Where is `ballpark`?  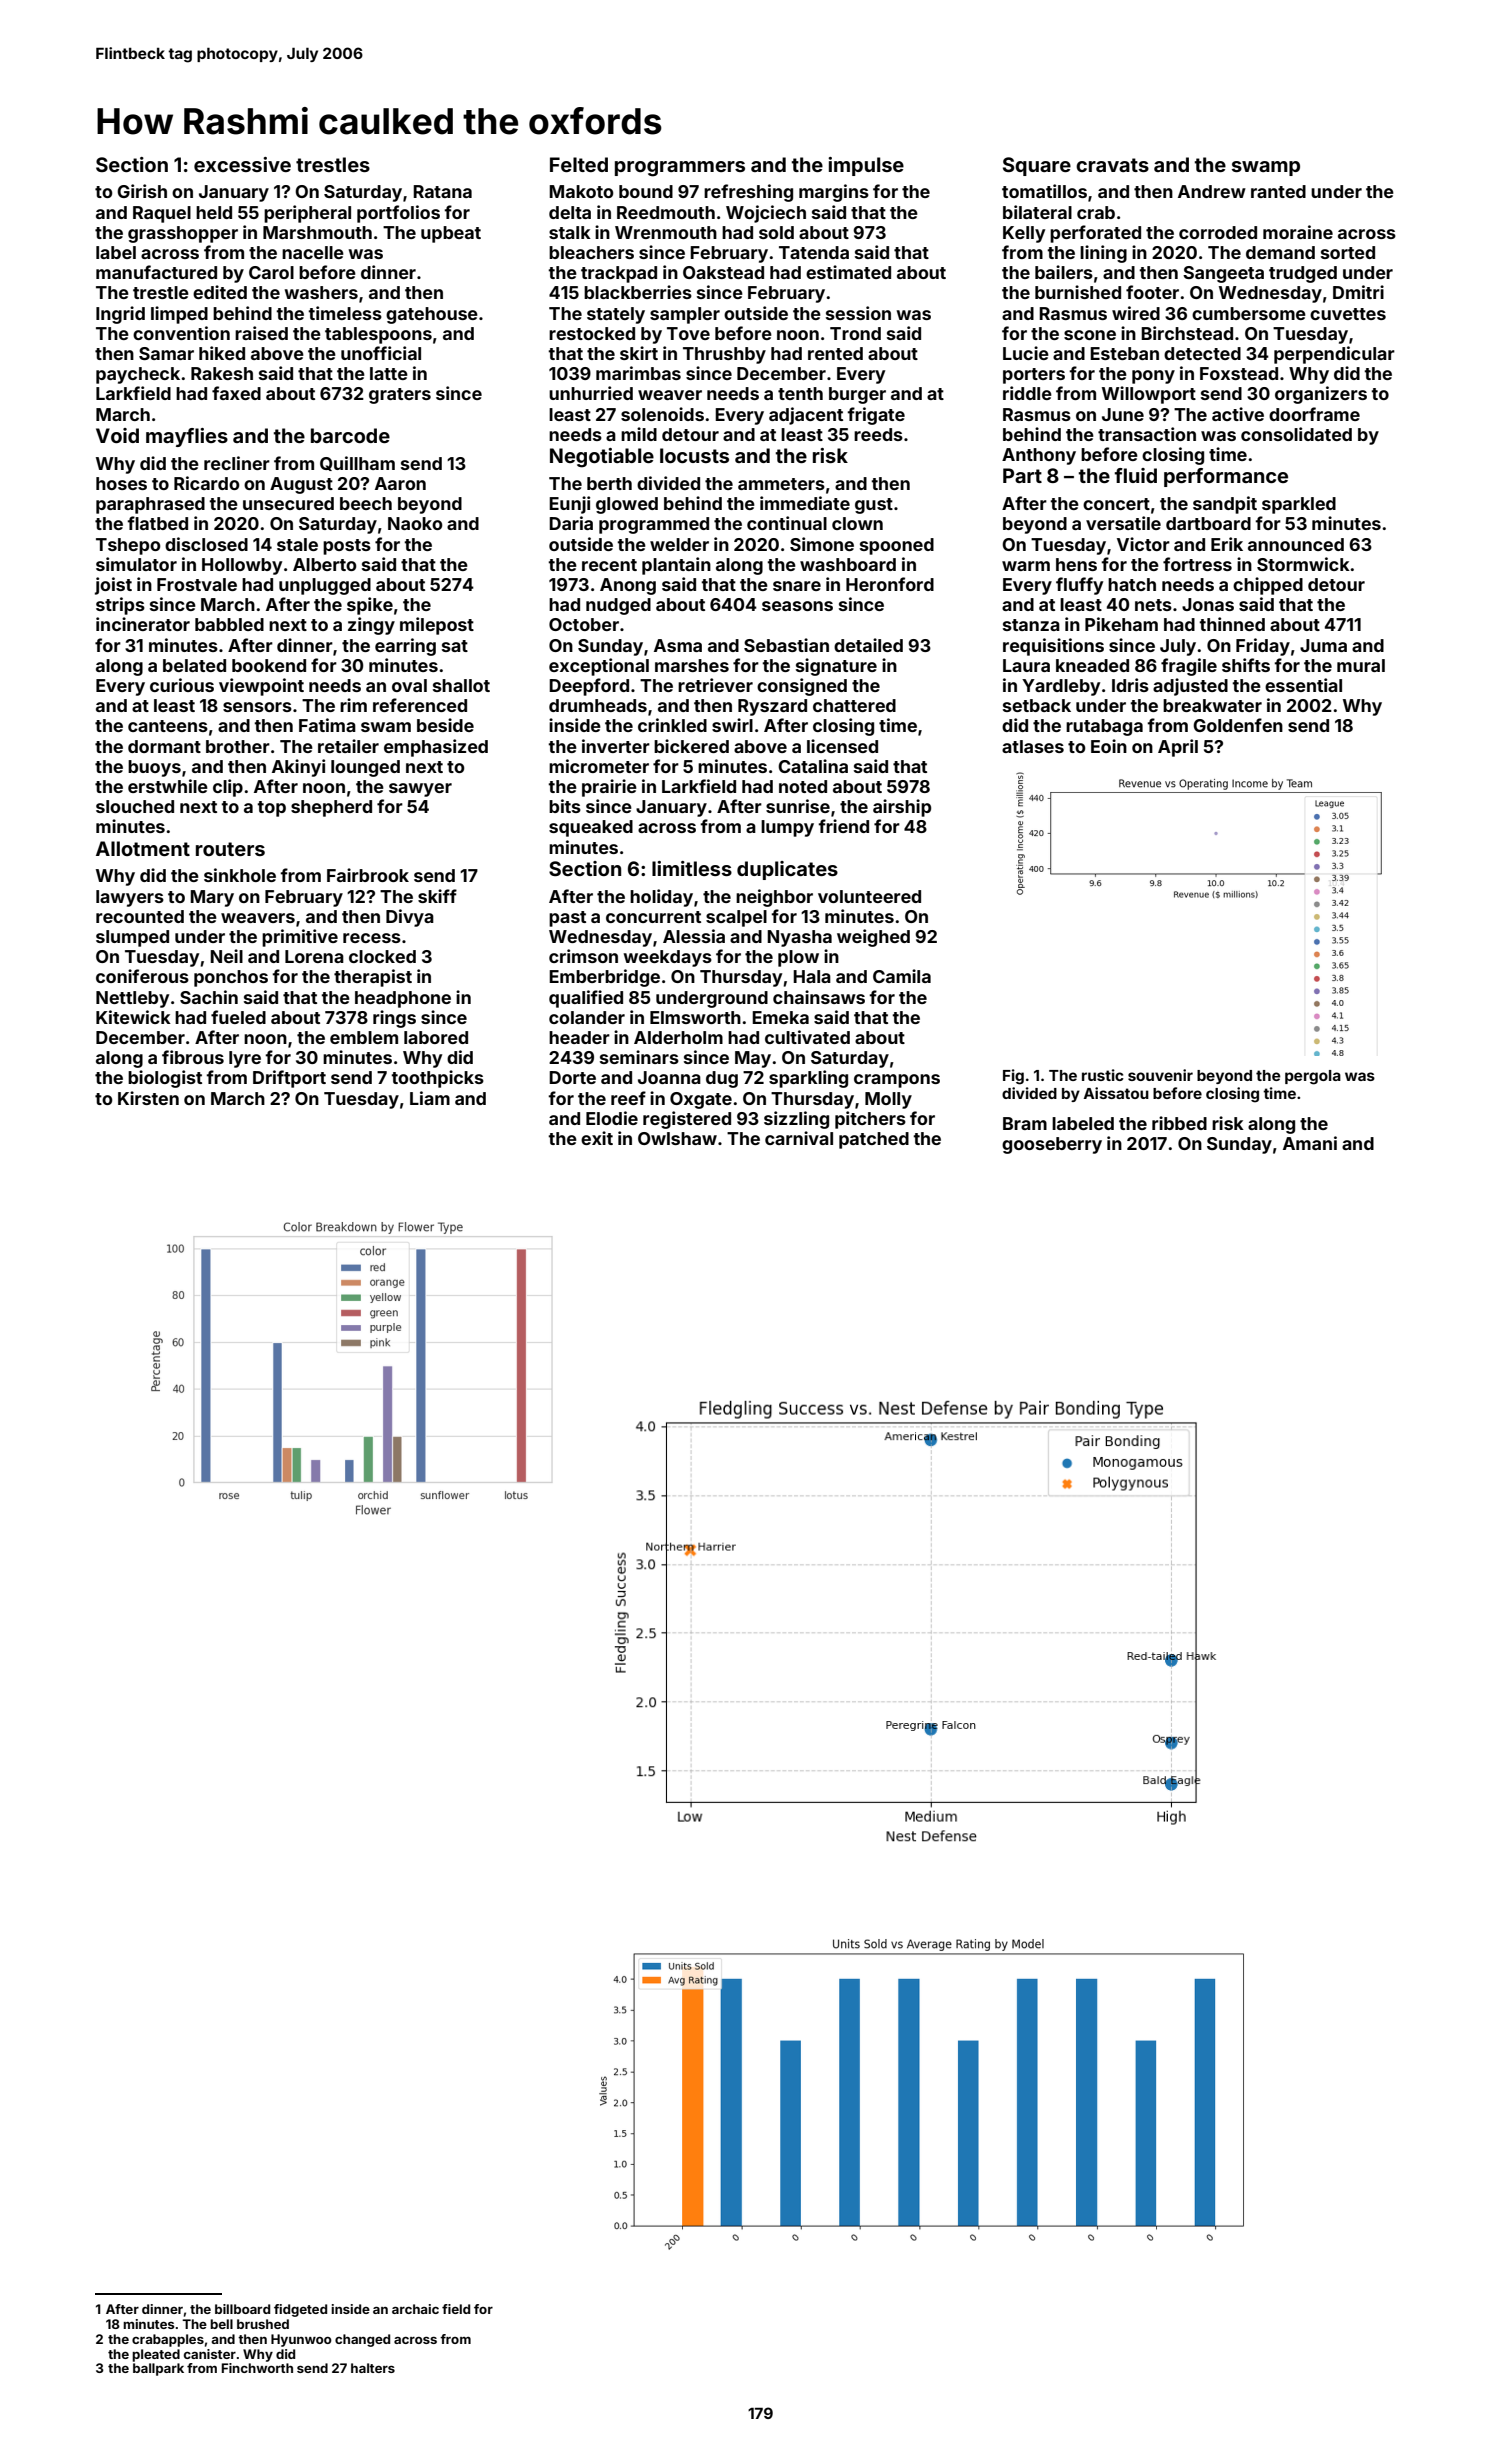
ballpark is located at coordinates (158, 2369).
